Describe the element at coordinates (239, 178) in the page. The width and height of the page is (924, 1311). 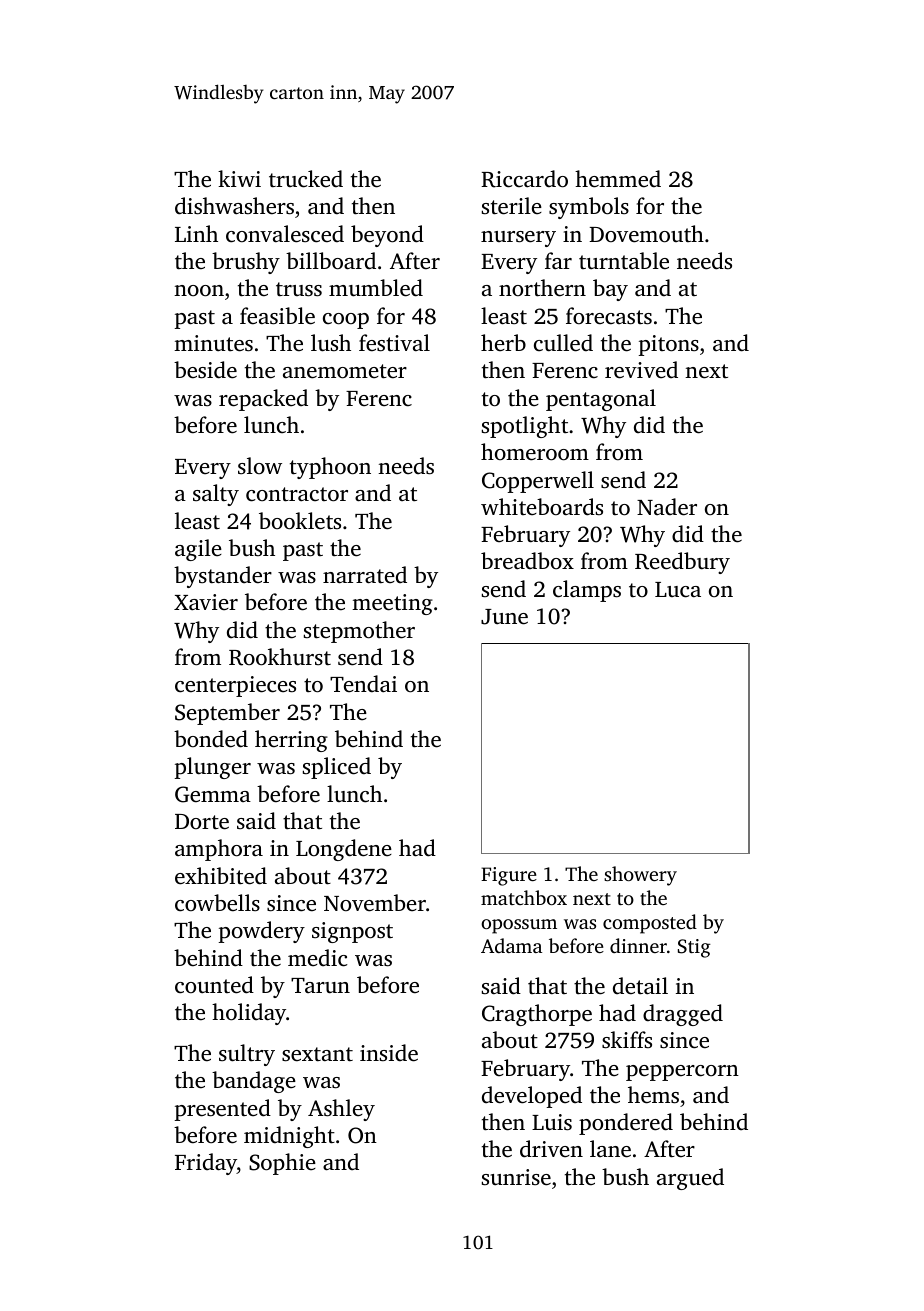
I see `kiwi` at that location.
